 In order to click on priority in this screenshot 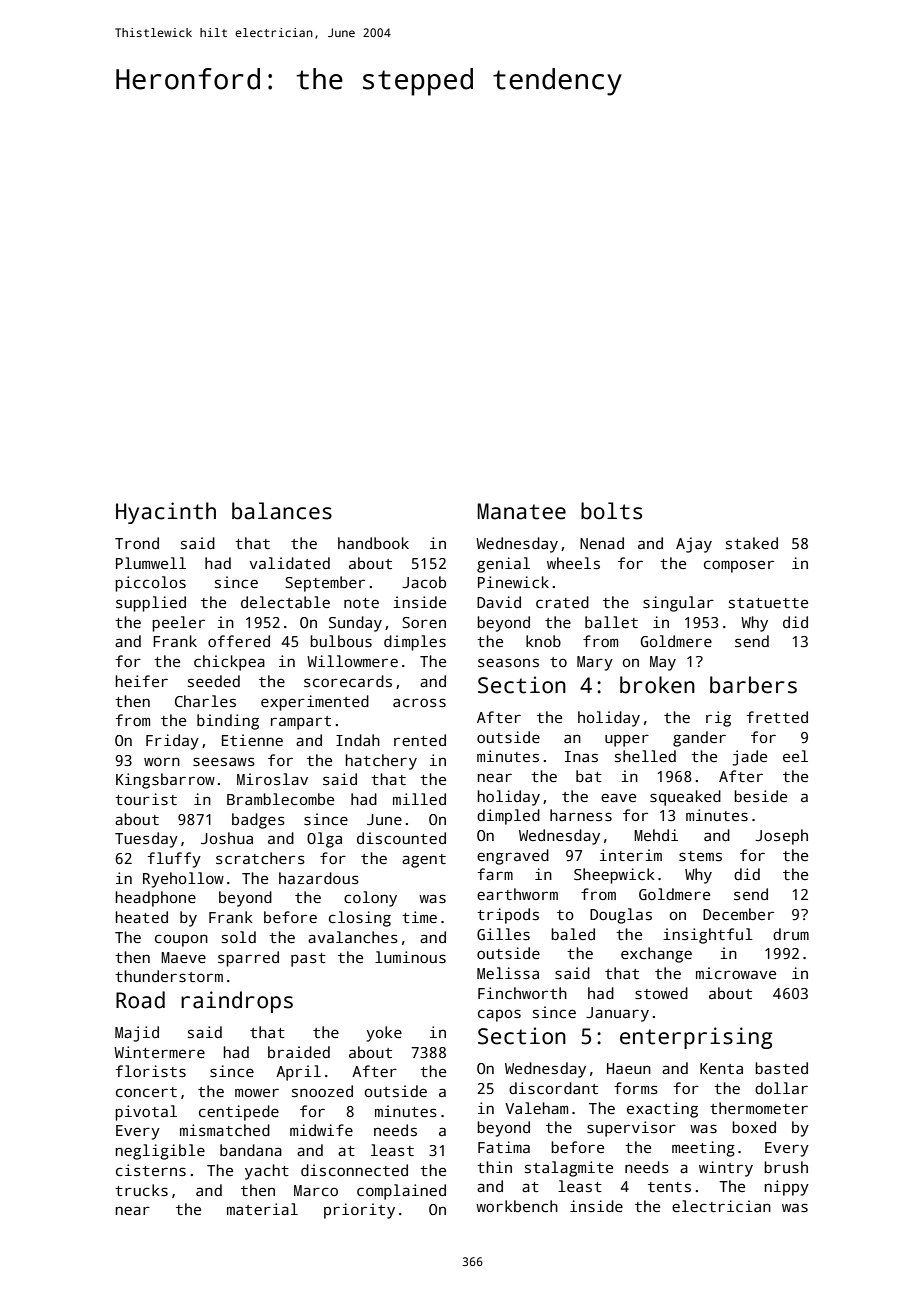, I will do `click(359, 1211)`.
